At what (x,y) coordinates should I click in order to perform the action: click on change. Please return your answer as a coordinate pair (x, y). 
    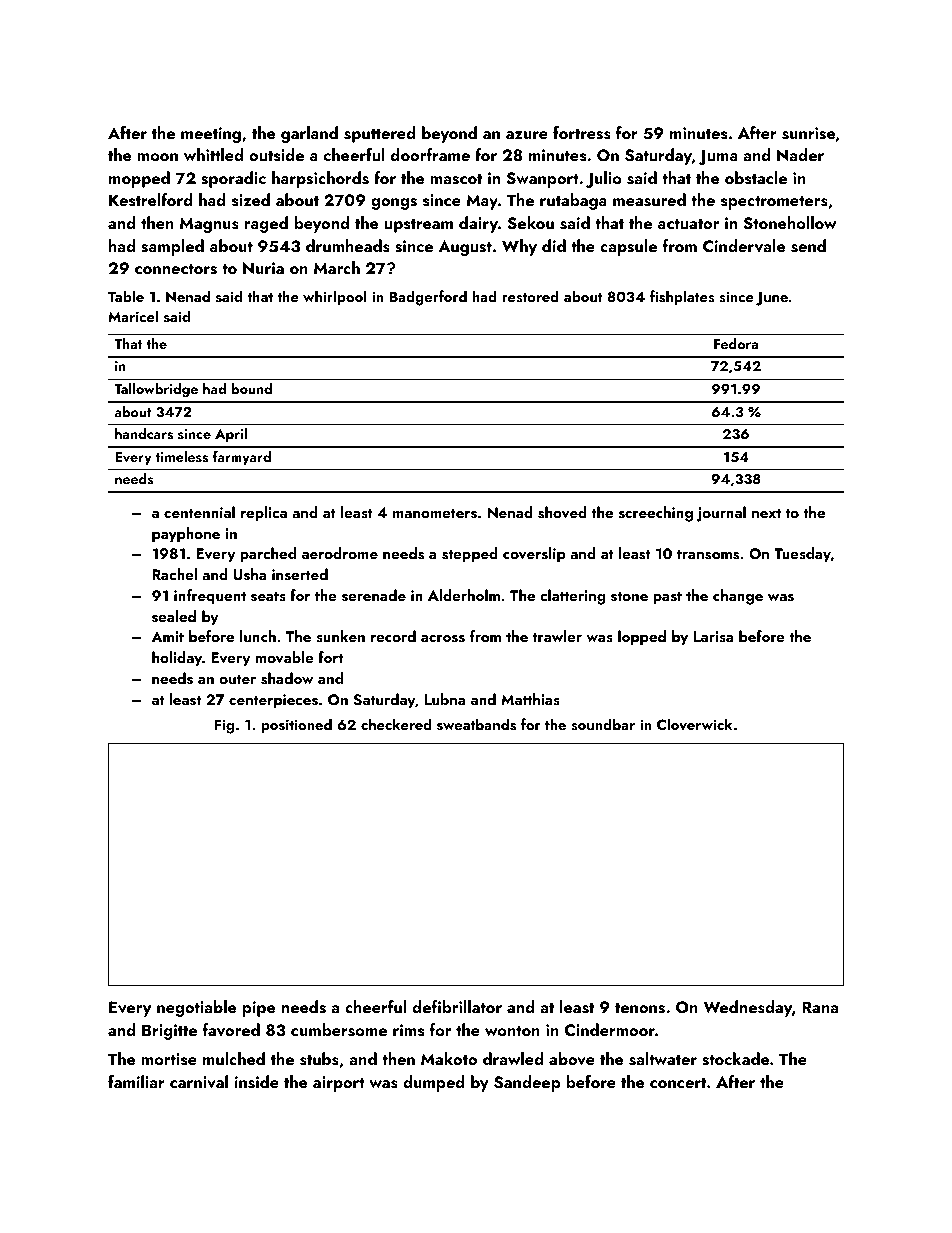
    Looking at the image, I should click on (738, 597).
